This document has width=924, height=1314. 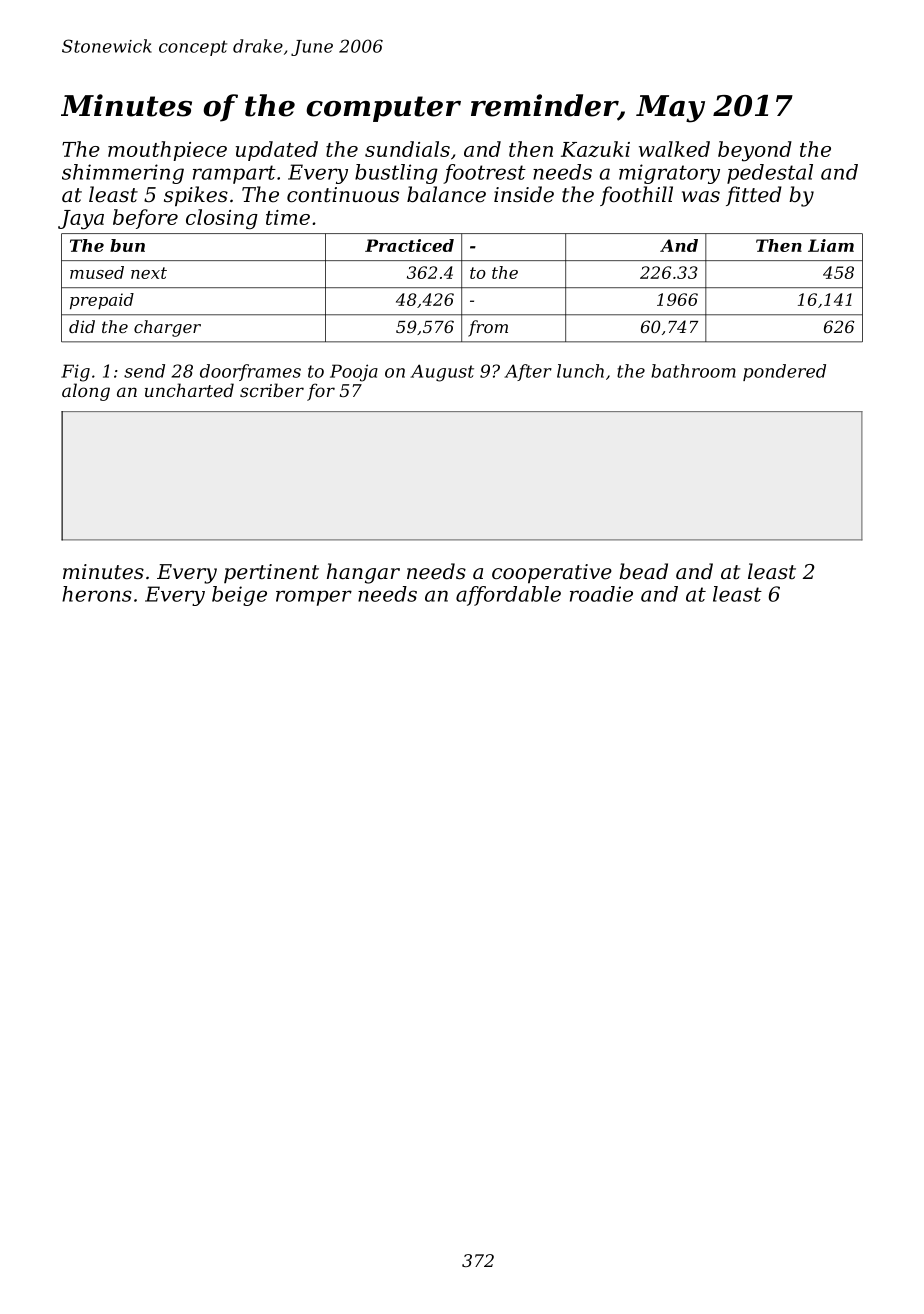 I want to click on Liam, so click(x=831, y=245).
